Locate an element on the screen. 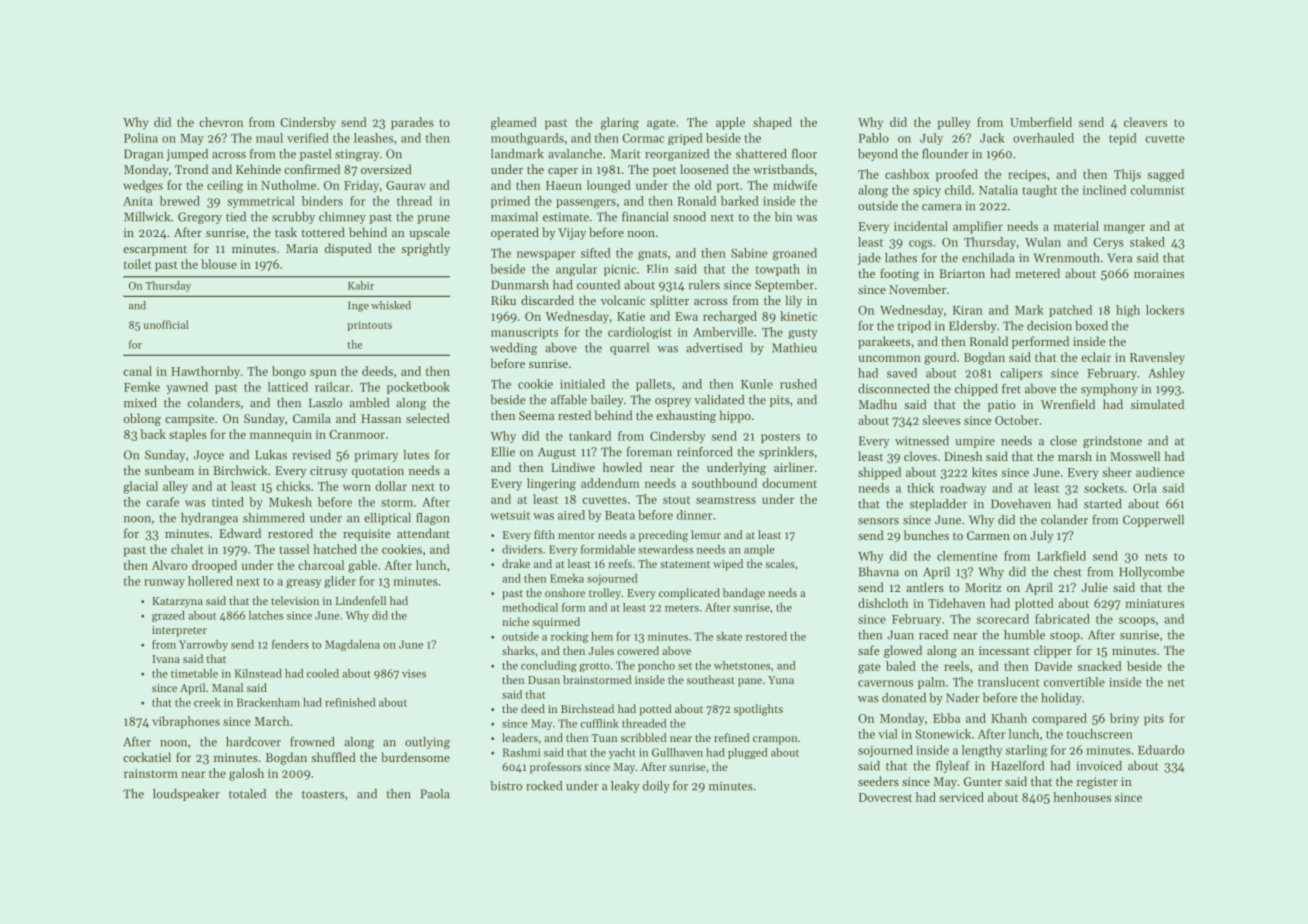 The height and width of the screenshot is (924, 1308). Jack is located at coordinates (992, 138).
